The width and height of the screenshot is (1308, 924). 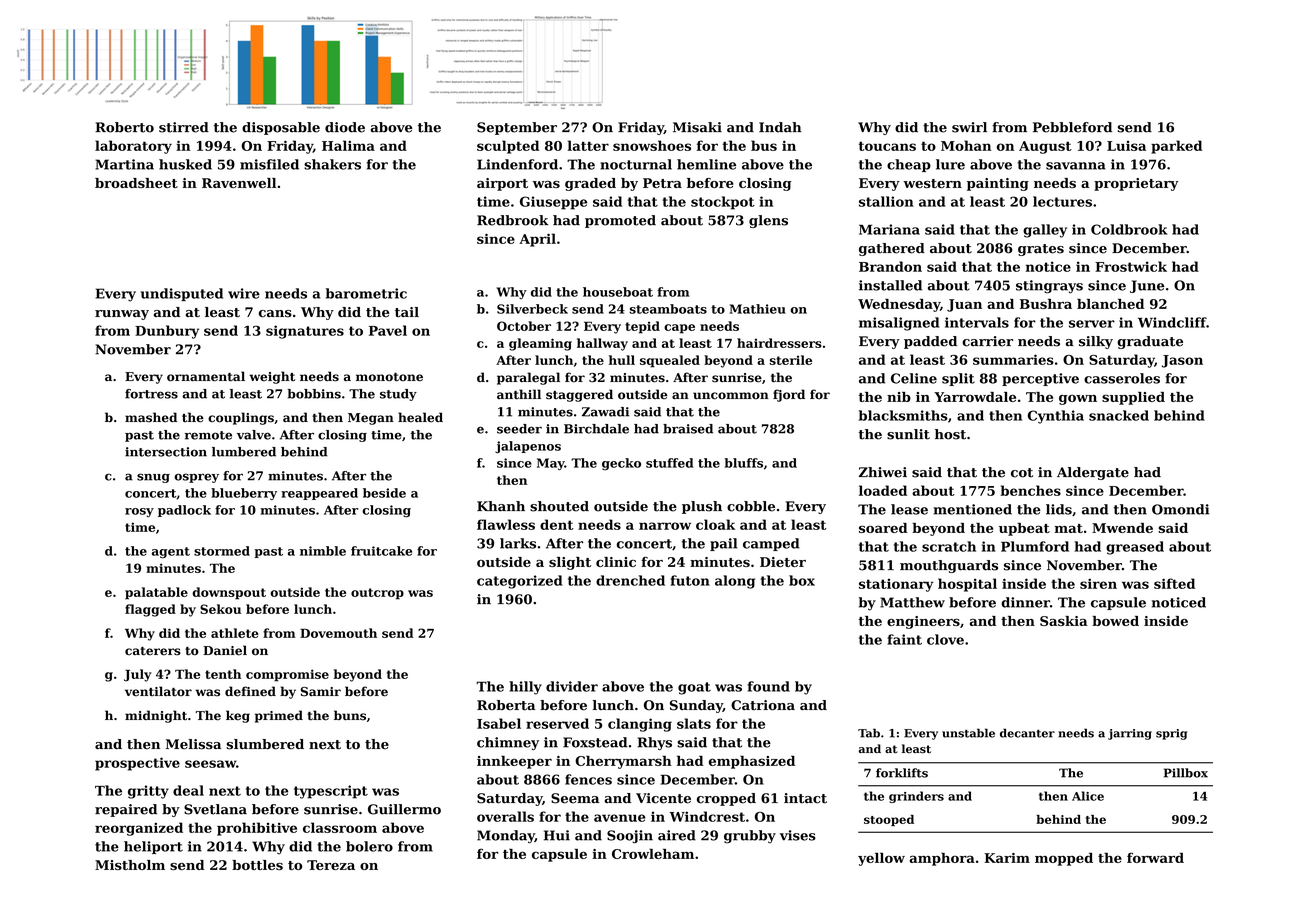 I want to click on clove, so click(x=945, y=639).
